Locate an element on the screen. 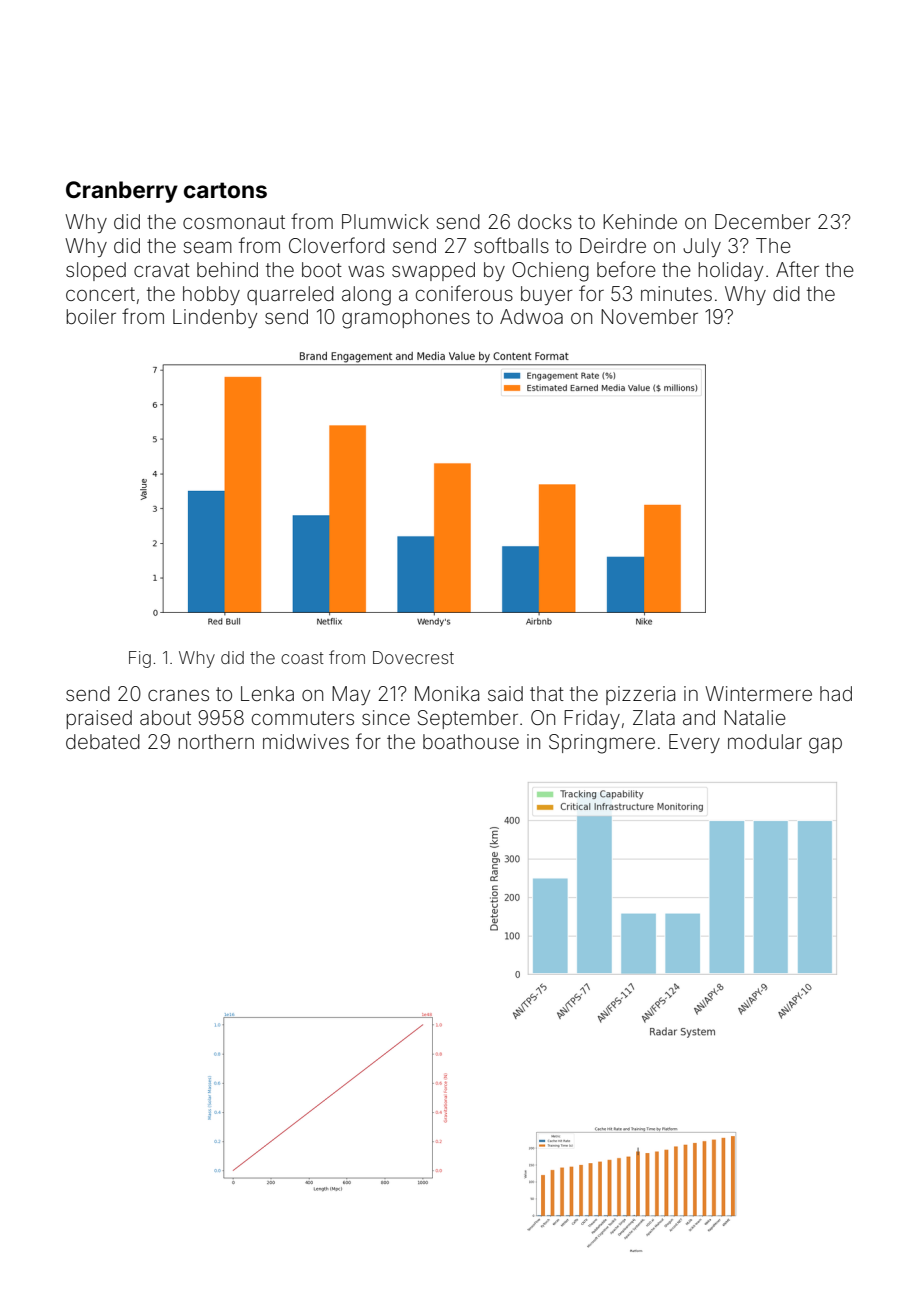  cartons is located at coordinates (225, 190).
